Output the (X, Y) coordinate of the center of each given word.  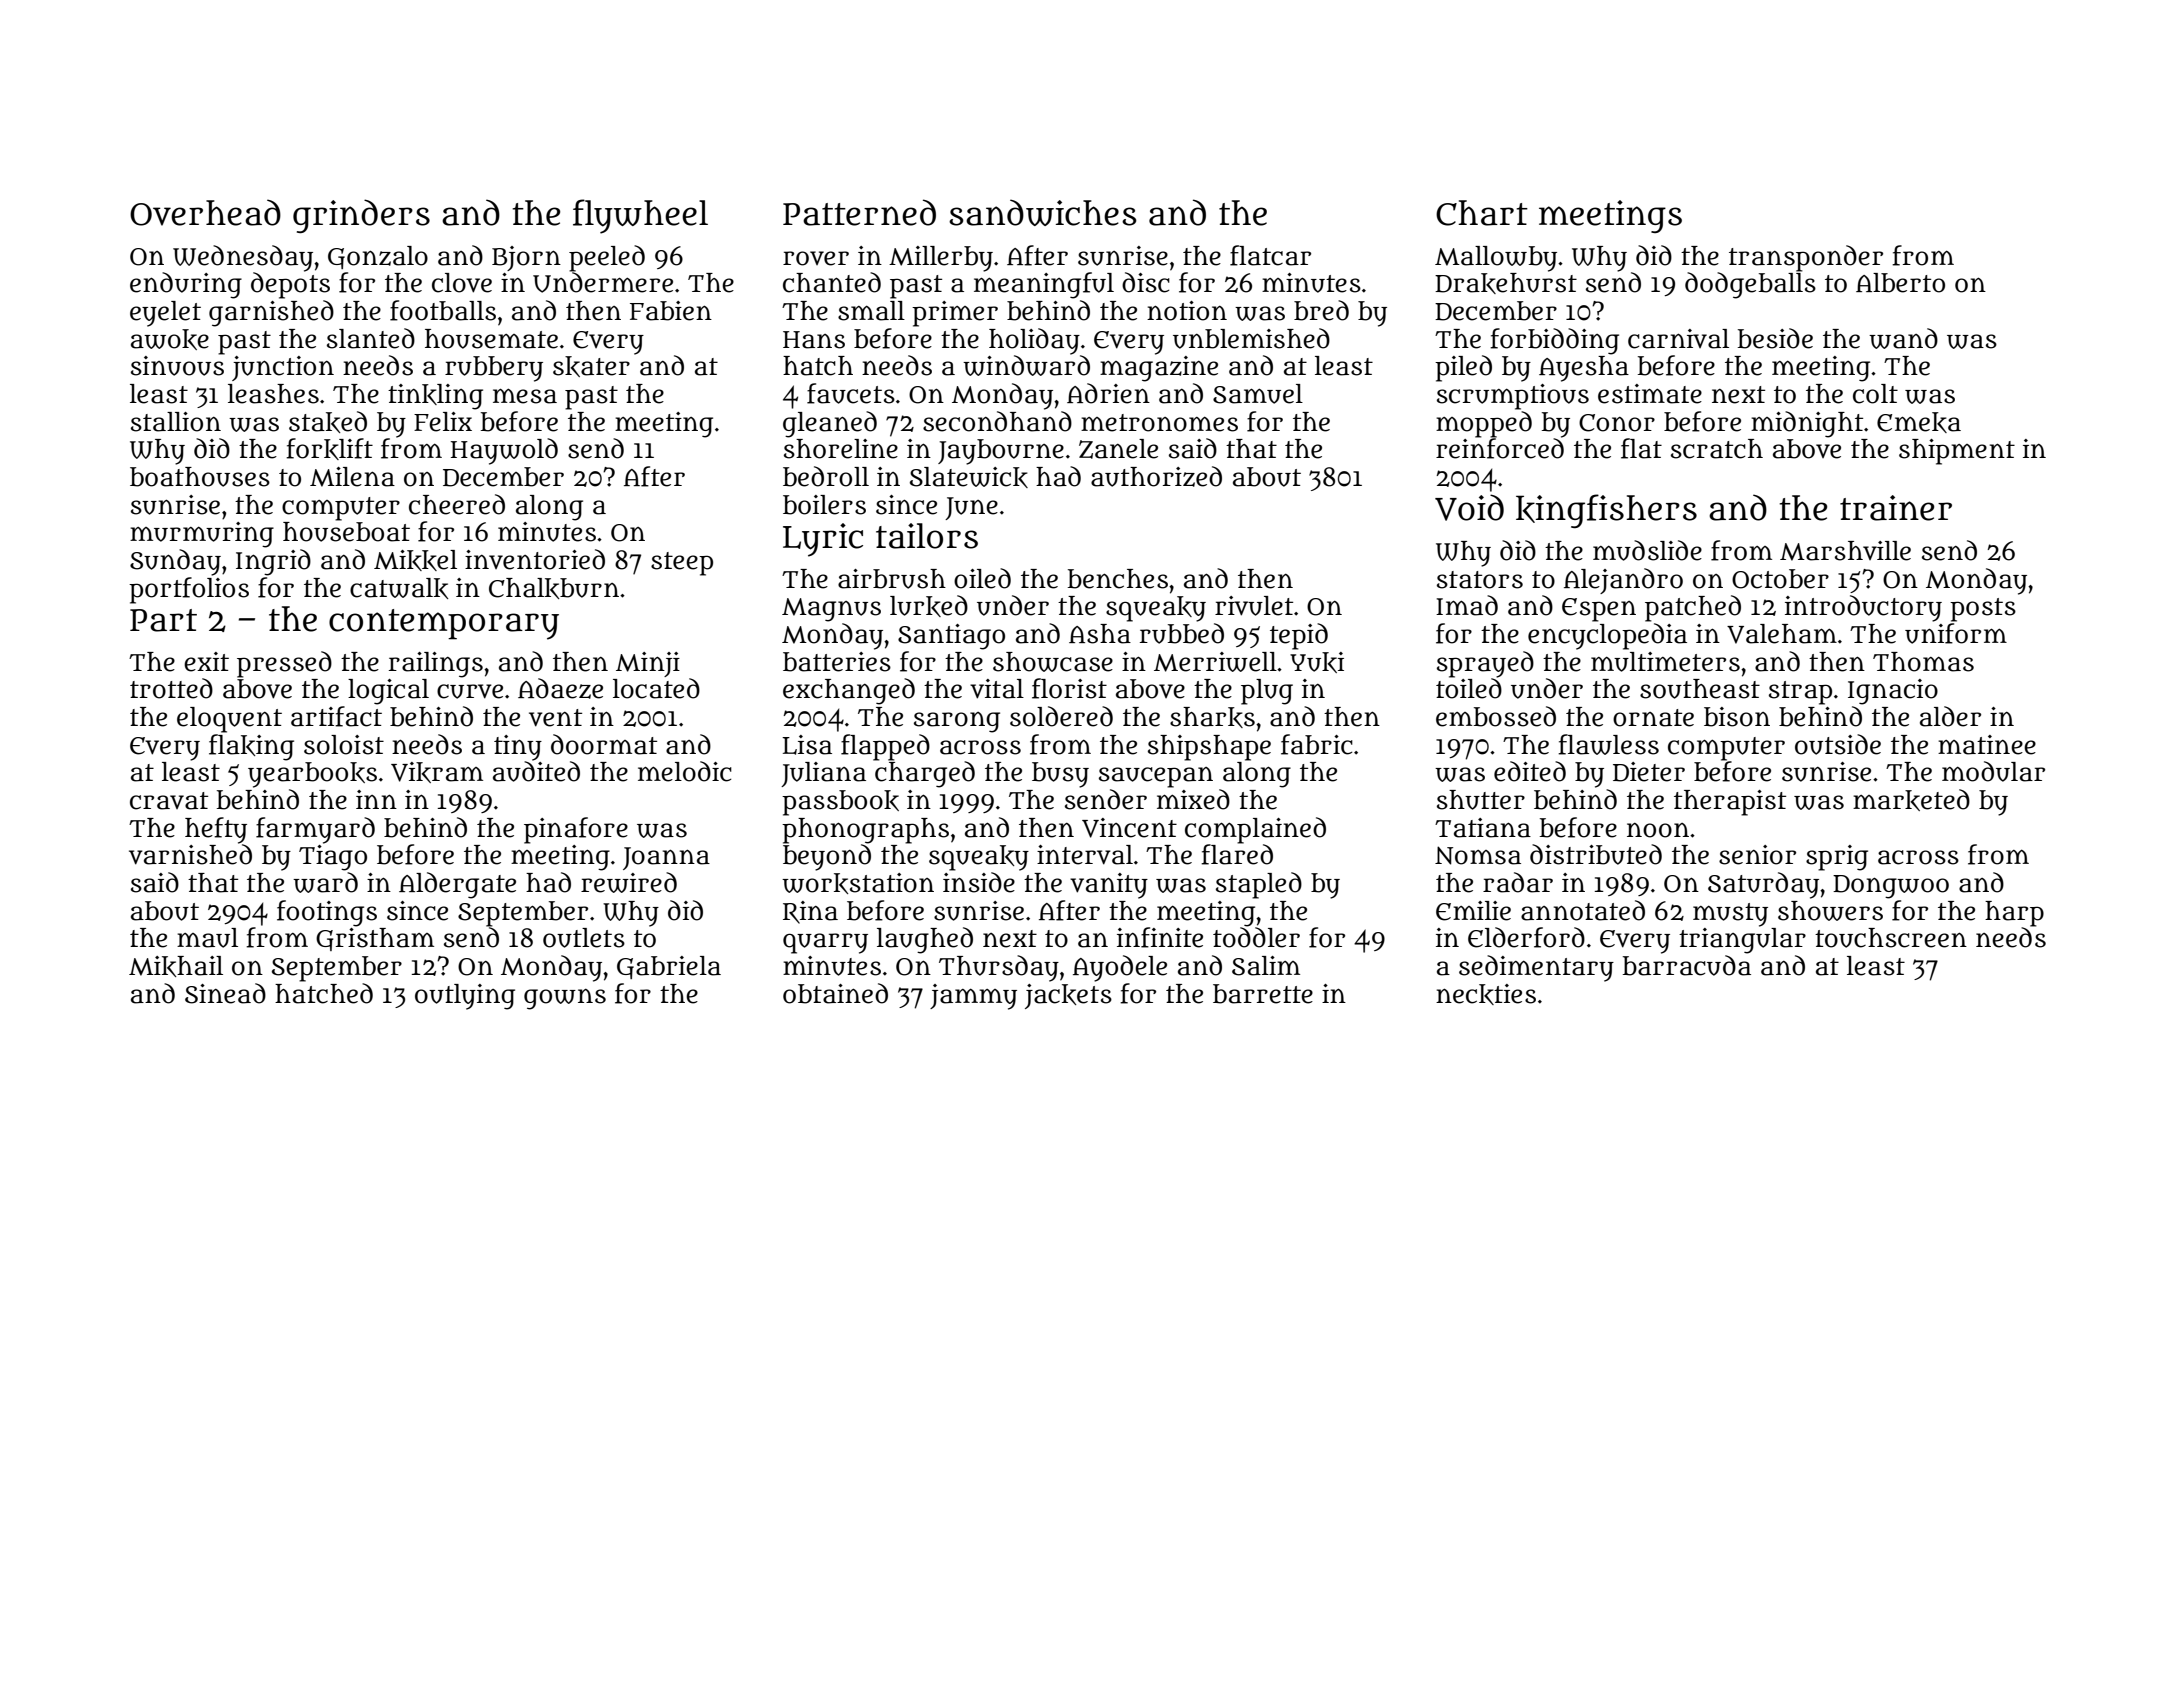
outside (1838, 744)
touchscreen (1891, 938)
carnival (1678, 339)
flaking (251, 747)
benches (1118, 579)
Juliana (823, 774)
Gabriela (669, 967)
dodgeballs (1750, 285)
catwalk (399, 588)
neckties (1486, 994)
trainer (1896, 508)
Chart (1482, 213)
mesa (525, 396)
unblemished (1251, 338)
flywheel (640, 216)
